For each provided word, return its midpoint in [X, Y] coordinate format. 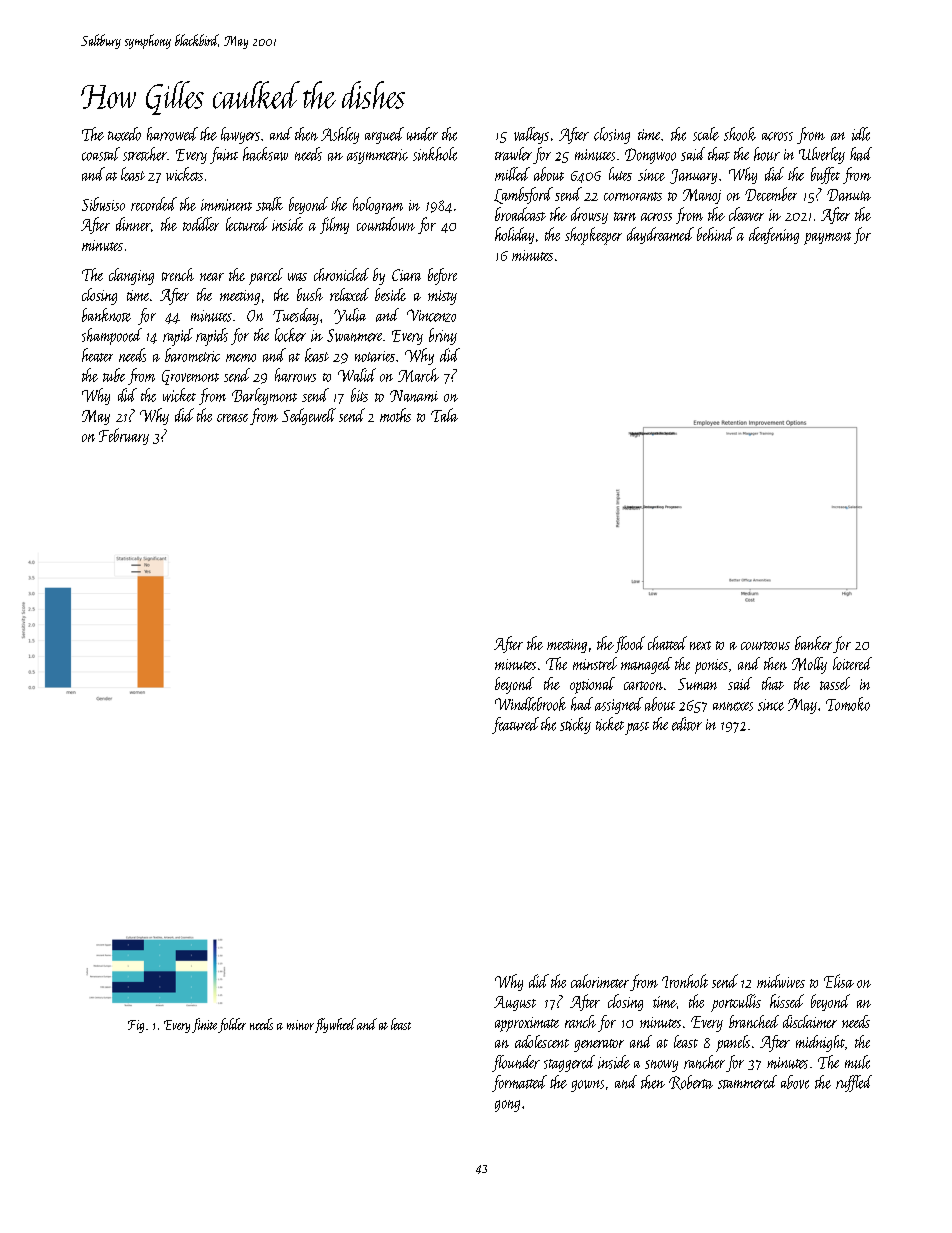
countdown [386, 224]
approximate [527, 1024]
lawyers [240, 135]
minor [300, 1025]
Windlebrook [530, 704]
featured [515, 725]
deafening [774, 235]
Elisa [839, 981]
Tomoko [848, 704]
